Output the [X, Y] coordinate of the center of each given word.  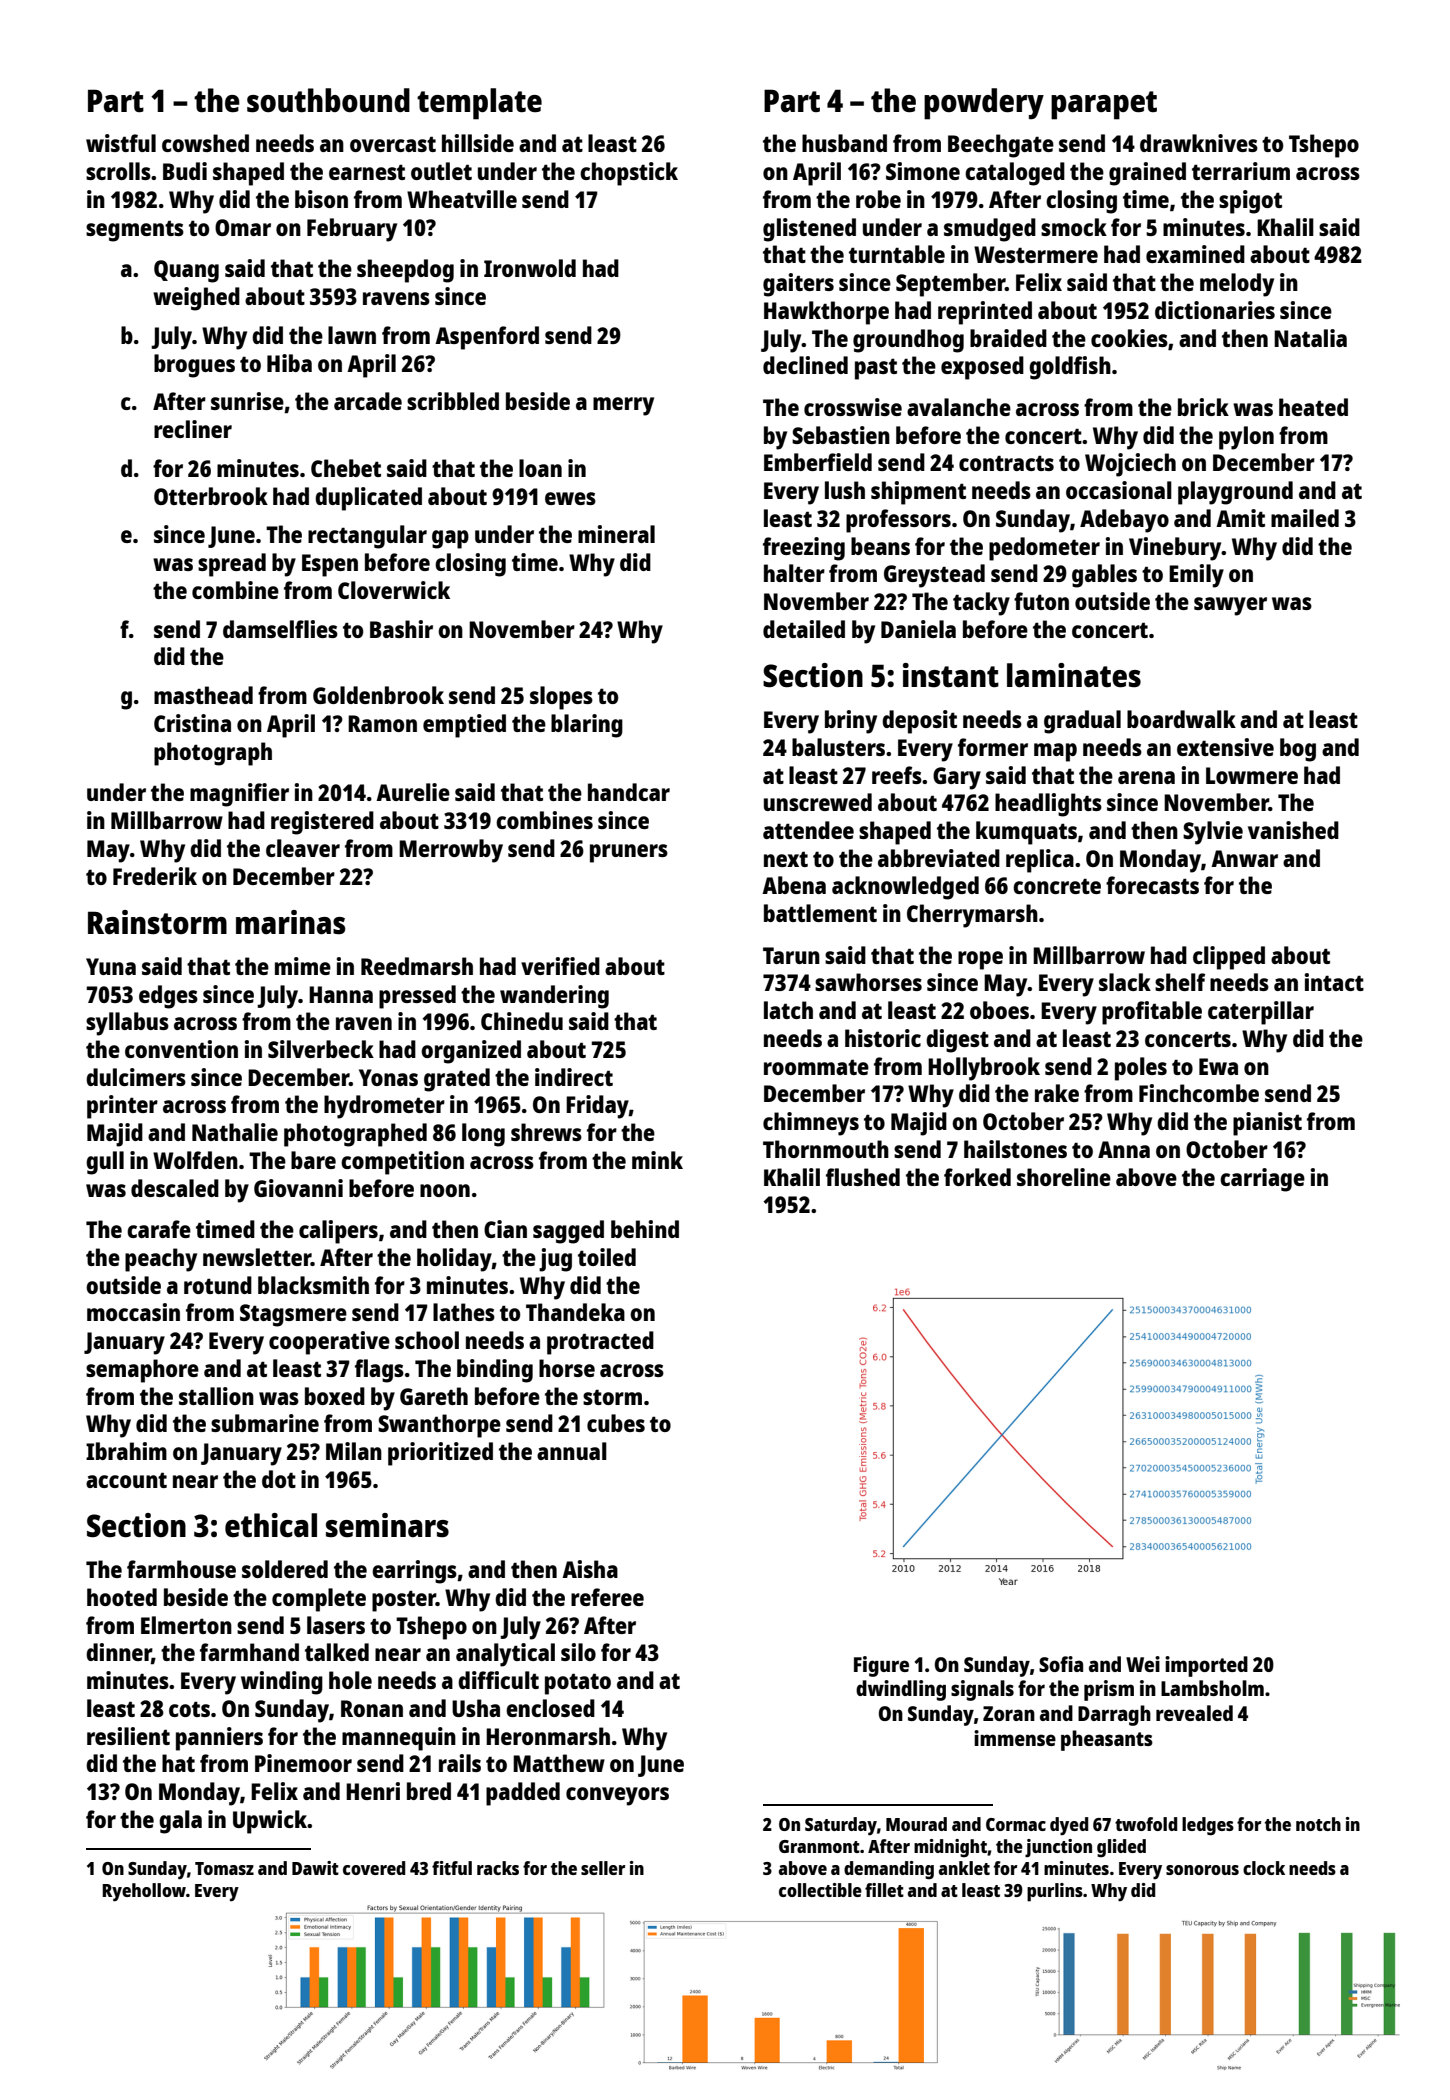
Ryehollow [144, 1892]
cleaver [303, 848]
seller [603, 1868]
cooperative [329, 1343]
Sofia [1061, 1664]
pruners [629, 853]
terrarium [1241, 171]
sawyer [1230, 606]
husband [844, 143]
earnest [367, 172]
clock [1264, 1868]
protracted [600, 1343]
